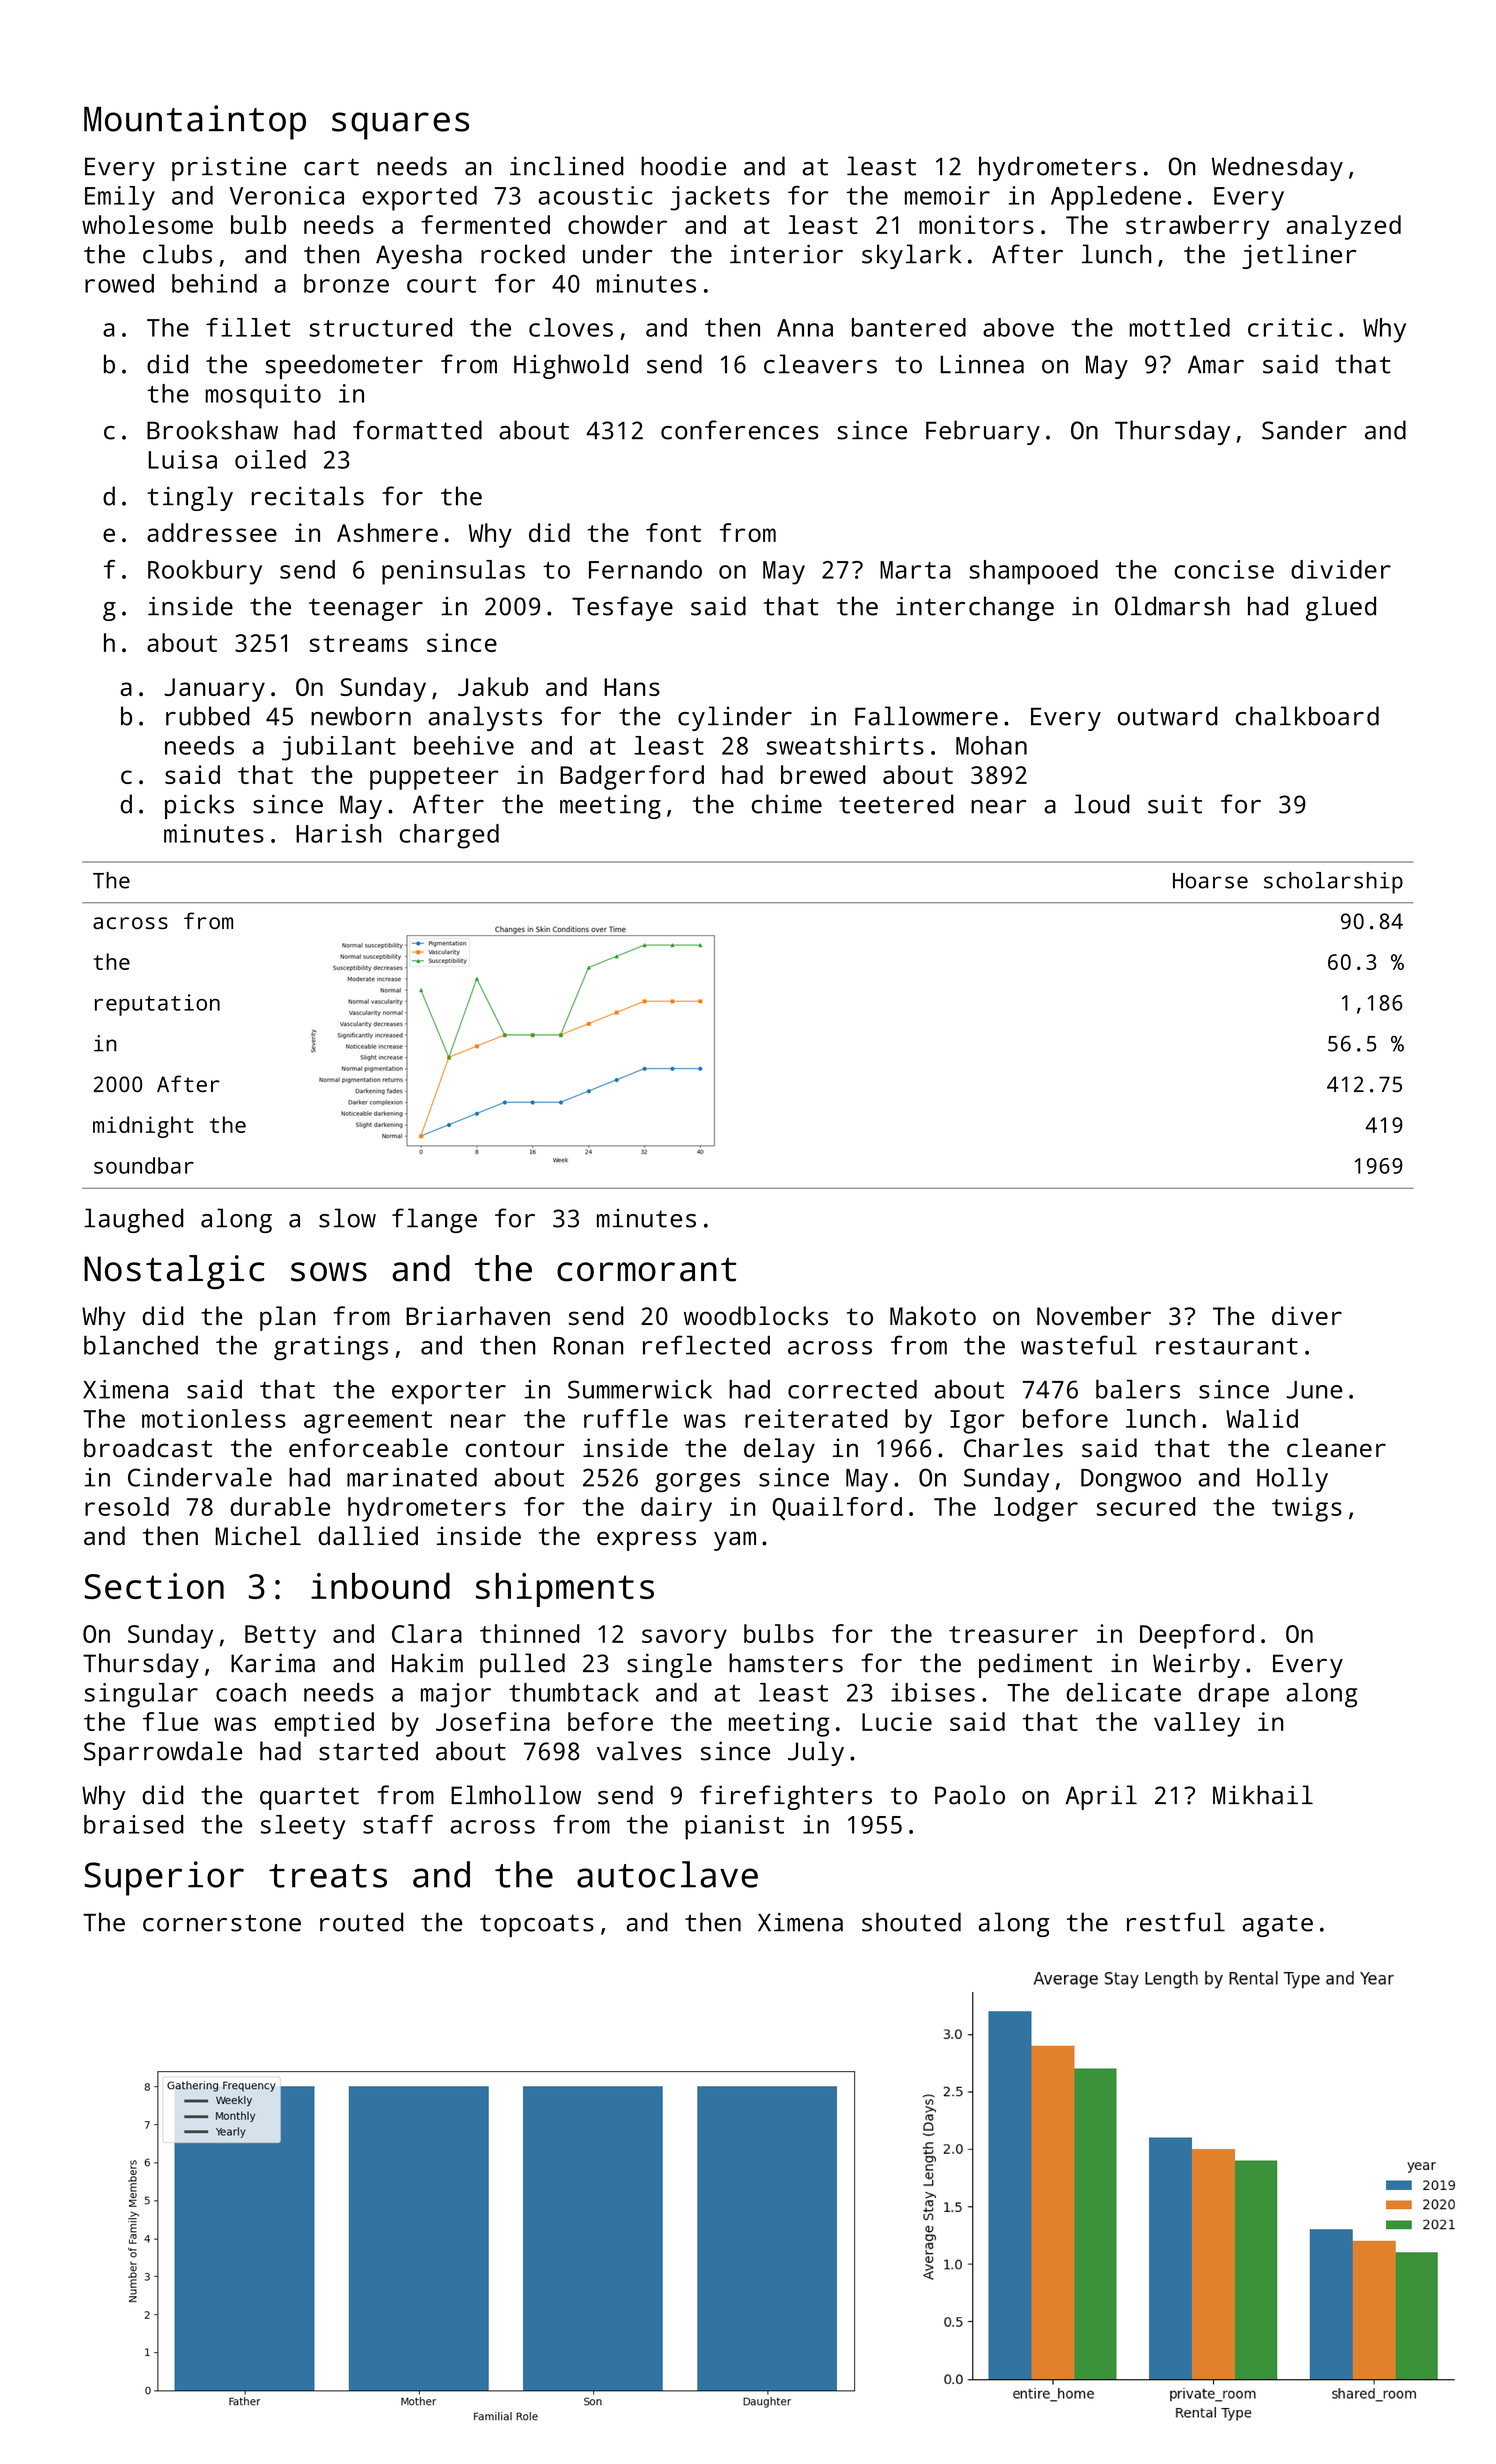 The width and height of the image is (1496, 2464). Describe the element at coordinates (537, 1925) in the image. I see `topcoats` at that location.
